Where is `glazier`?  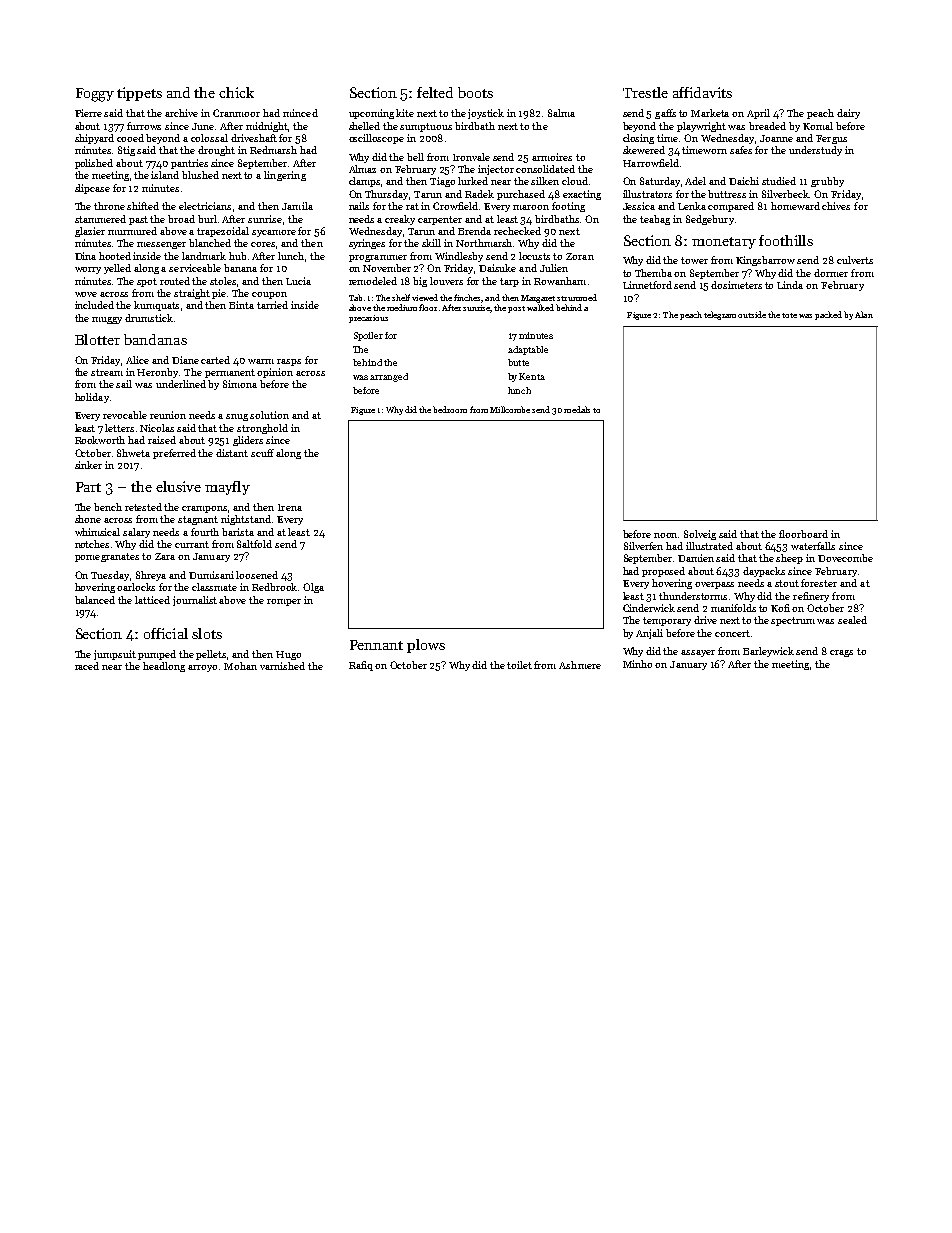
glazier is located at coordinates (90, 232).
